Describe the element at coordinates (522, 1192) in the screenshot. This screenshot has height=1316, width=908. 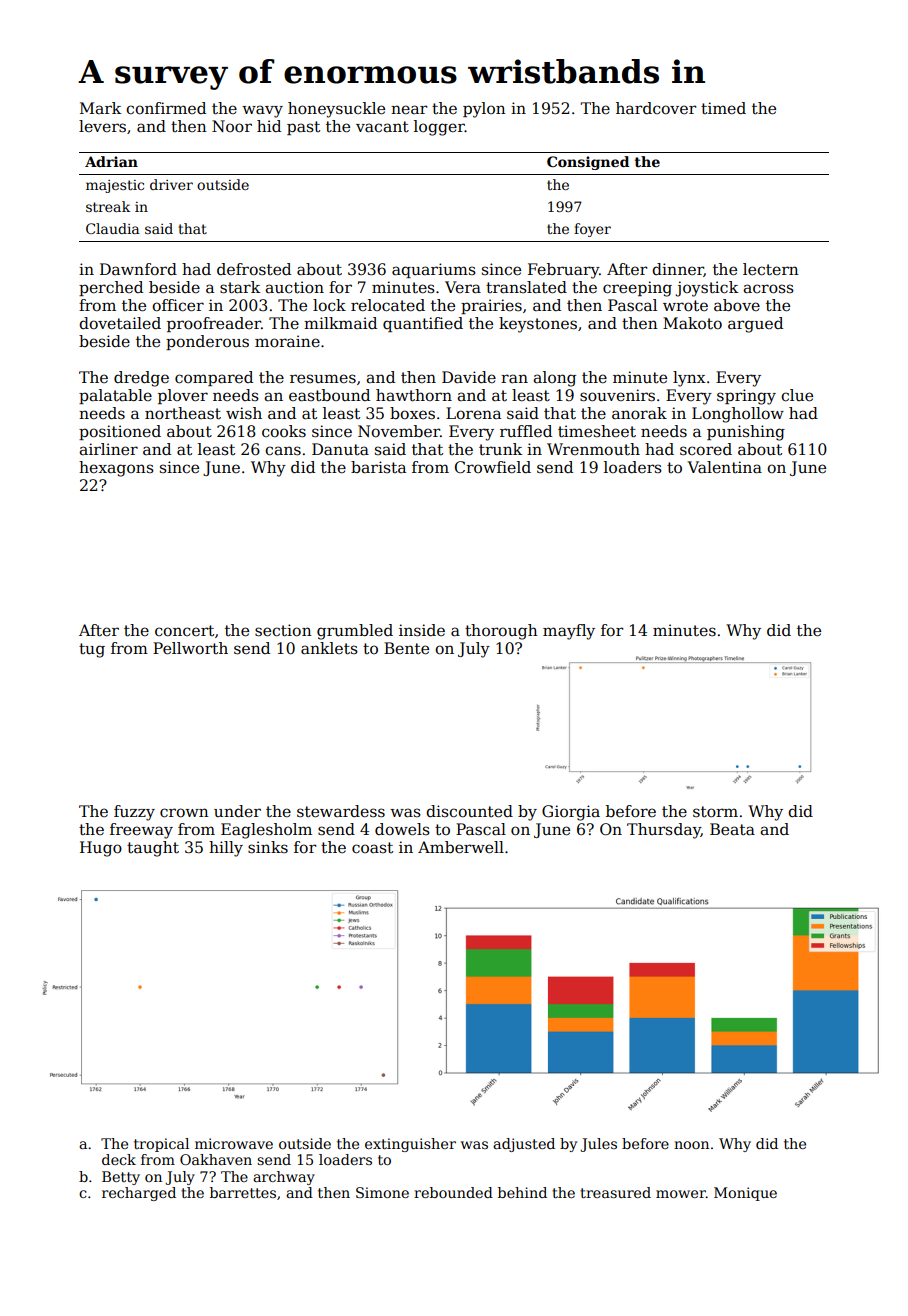
I see `behind` at that location.
